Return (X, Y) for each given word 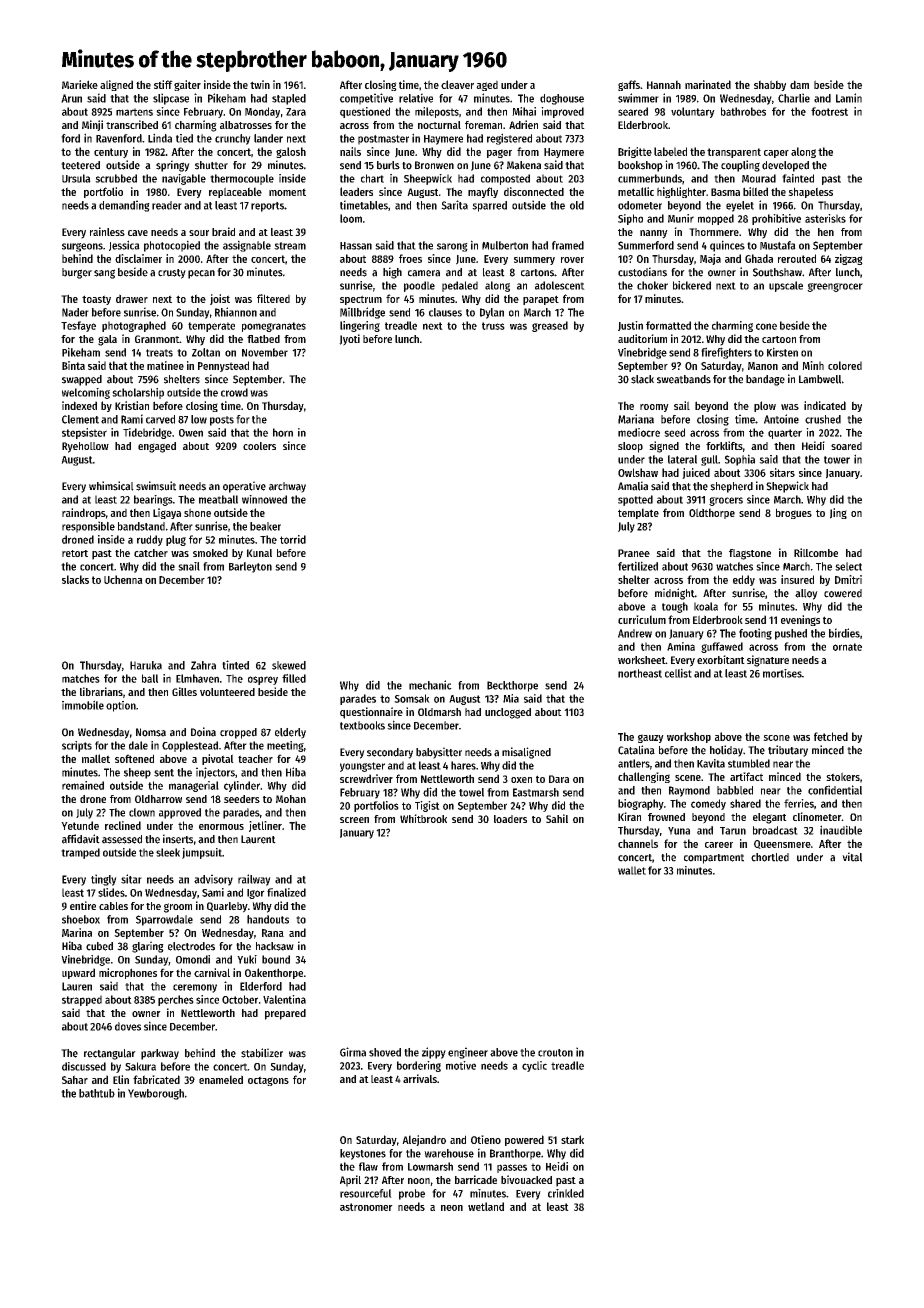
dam (799, 84)
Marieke (80, 84)
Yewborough (156, 1094)
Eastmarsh (536, 792)
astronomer (366, 1207)
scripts (77, 746)
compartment (714, 859)
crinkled (566, 1193)
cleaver (457, 84)
